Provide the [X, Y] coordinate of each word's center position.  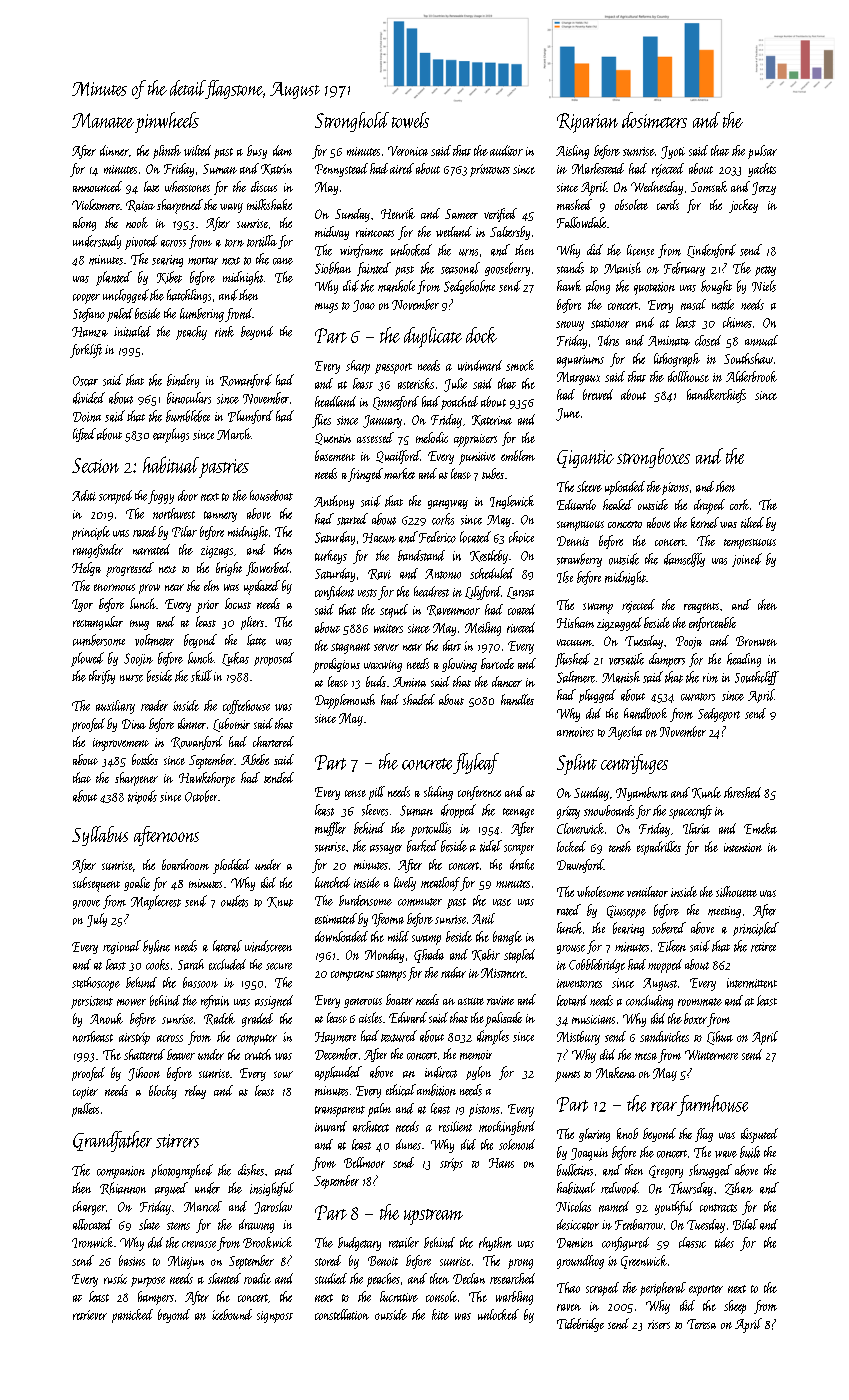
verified [500, 215]
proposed [274, 659]
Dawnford [580, 866]
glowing [459, 665]
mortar [203, 261]
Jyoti [673, 152]
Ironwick [92, 1242]
